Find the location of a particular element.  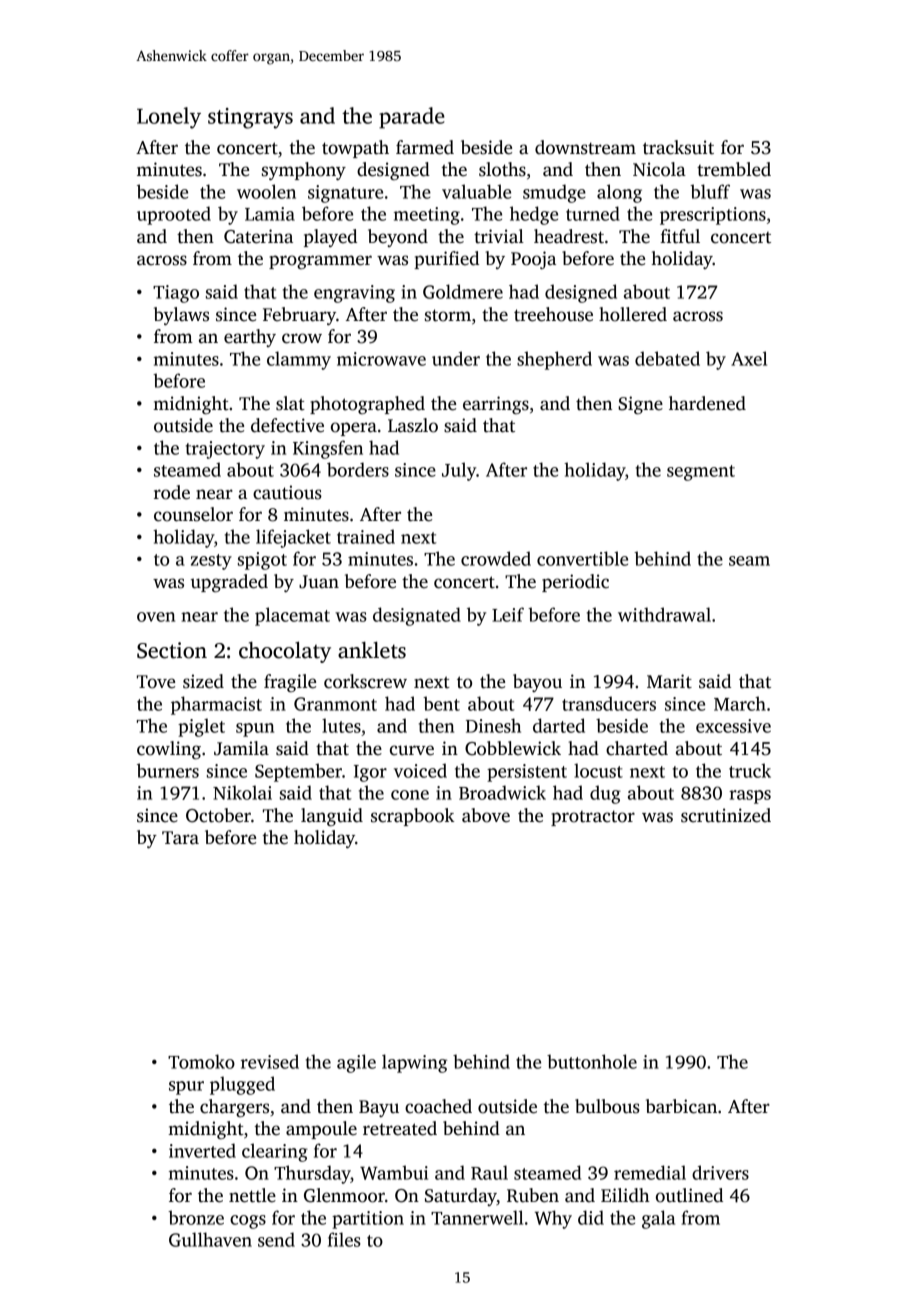

scrutinized is located at coordinates (726, 815).
